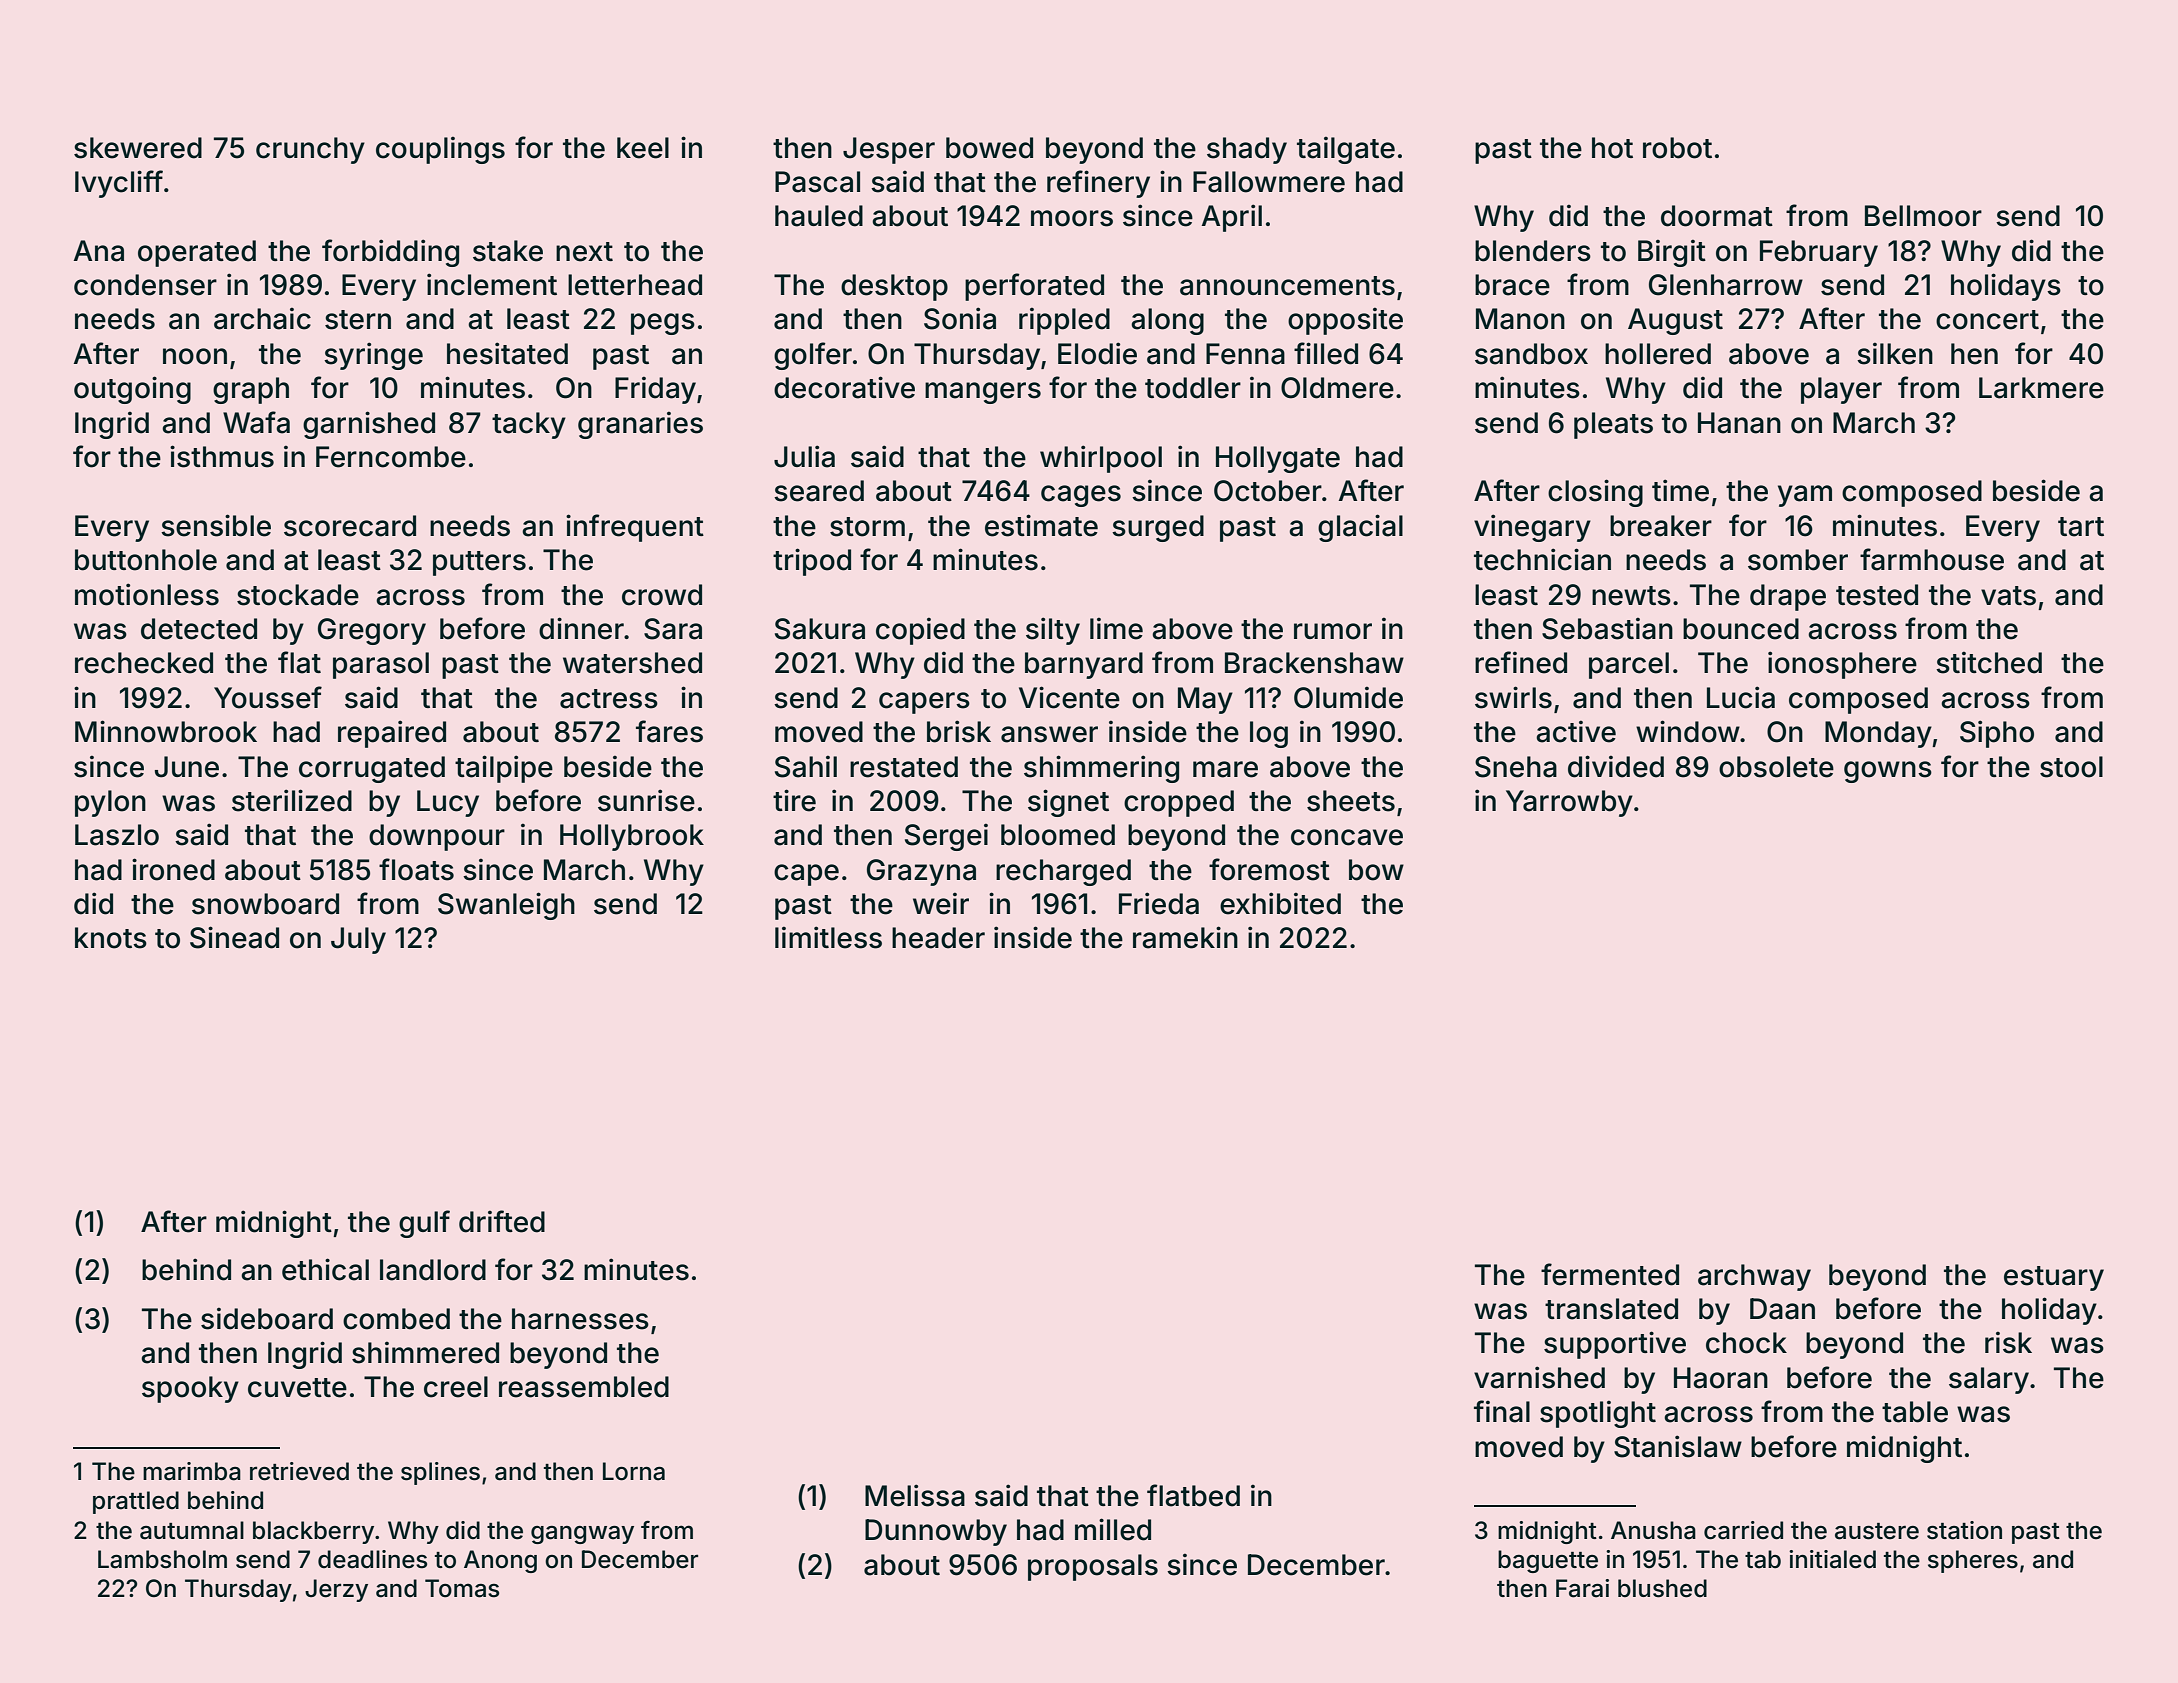 The height and width of the screenshot is (1683, 2178). What do you see at coordinates (1098, 184) in the screenshot?
I see `refinery` at bounding box center [1098, 184].
